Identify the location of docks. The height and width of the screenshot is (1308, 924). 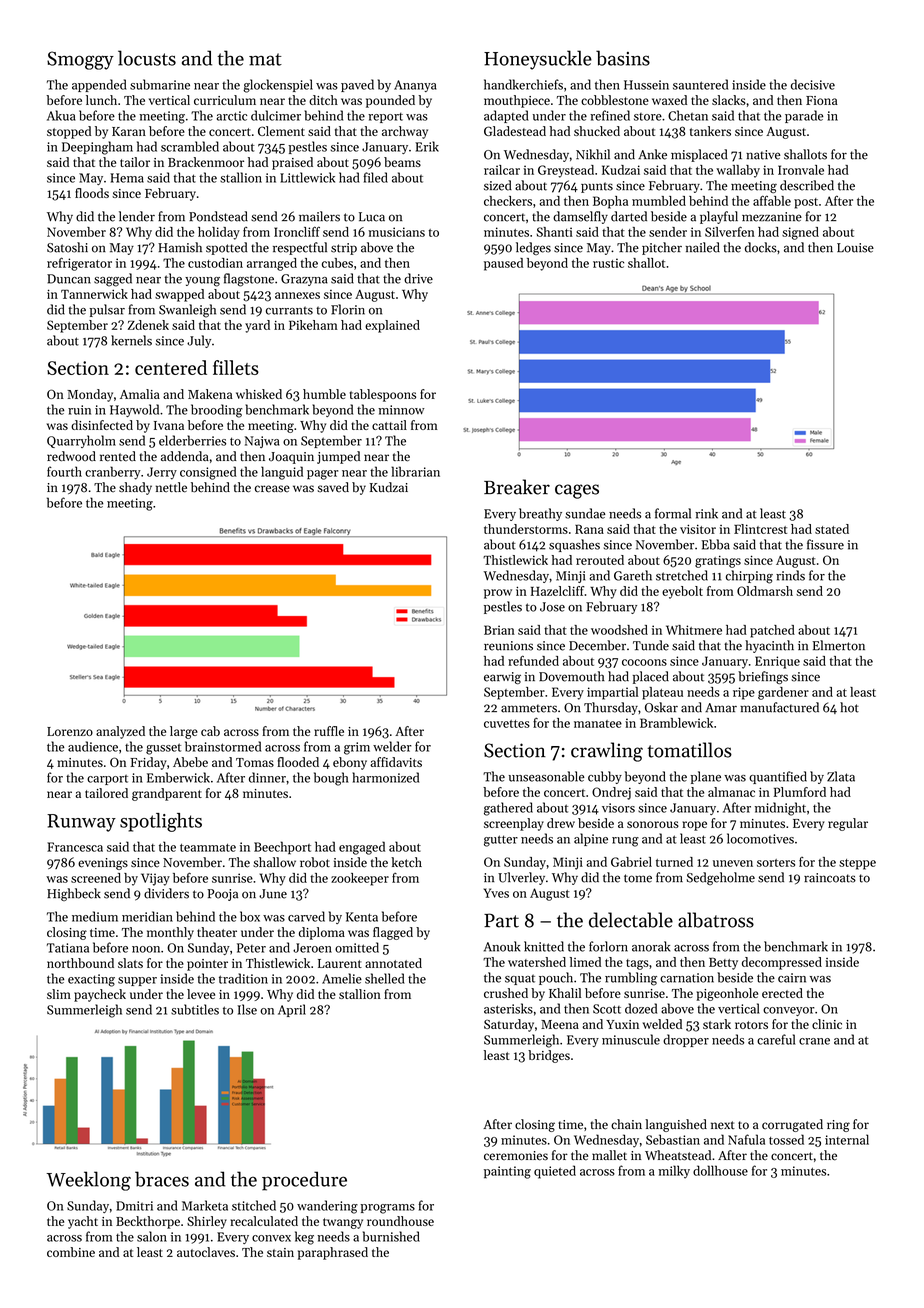
(761, 247).
